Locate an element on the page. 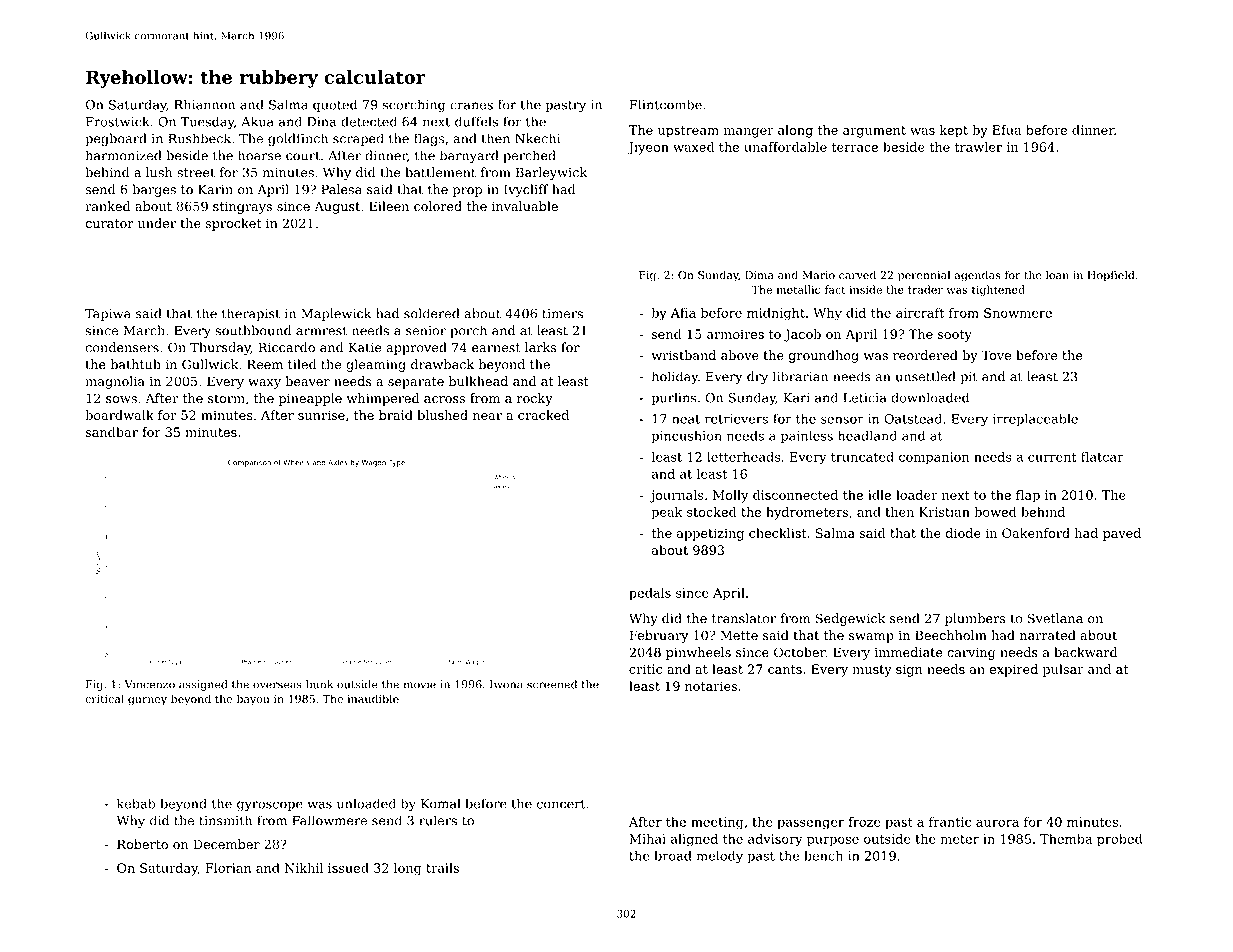  narrated is located at coordinates (1048, 635).
